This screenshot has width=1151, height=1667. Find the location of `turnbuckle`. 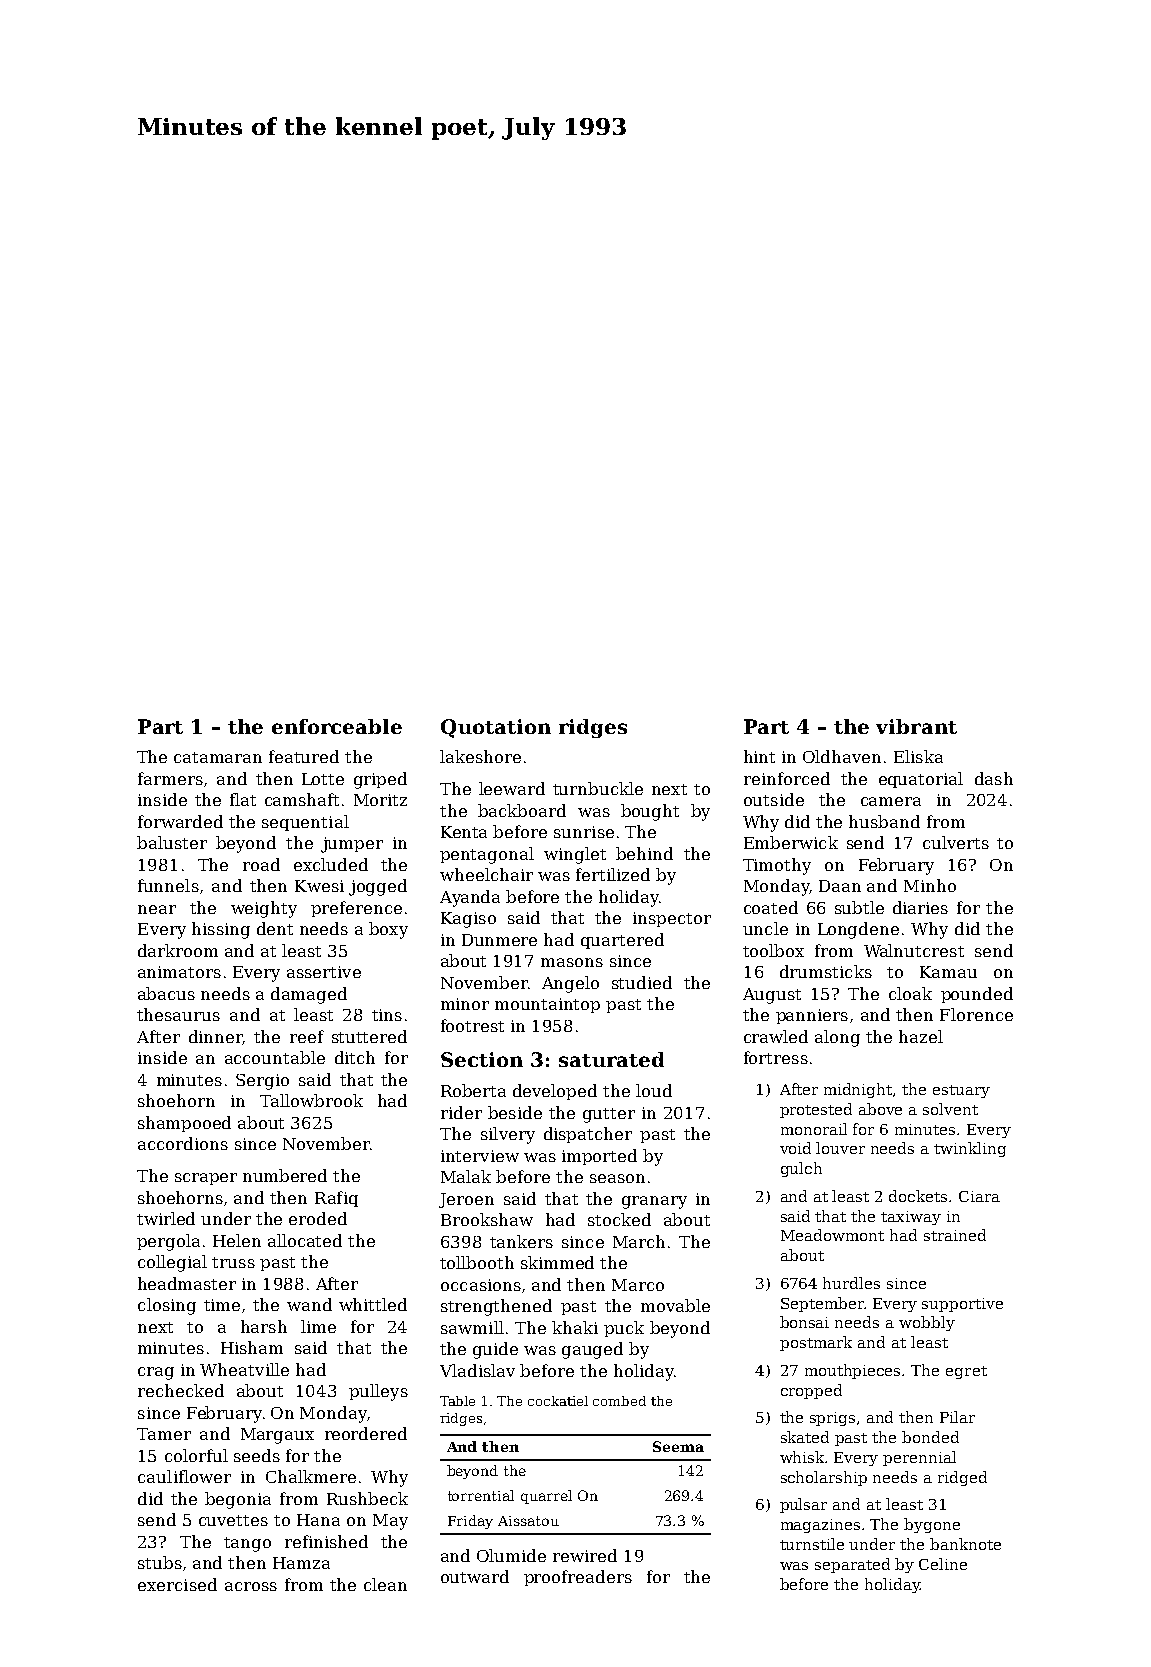

turnbuckle is located at coordinates (598, 788).
